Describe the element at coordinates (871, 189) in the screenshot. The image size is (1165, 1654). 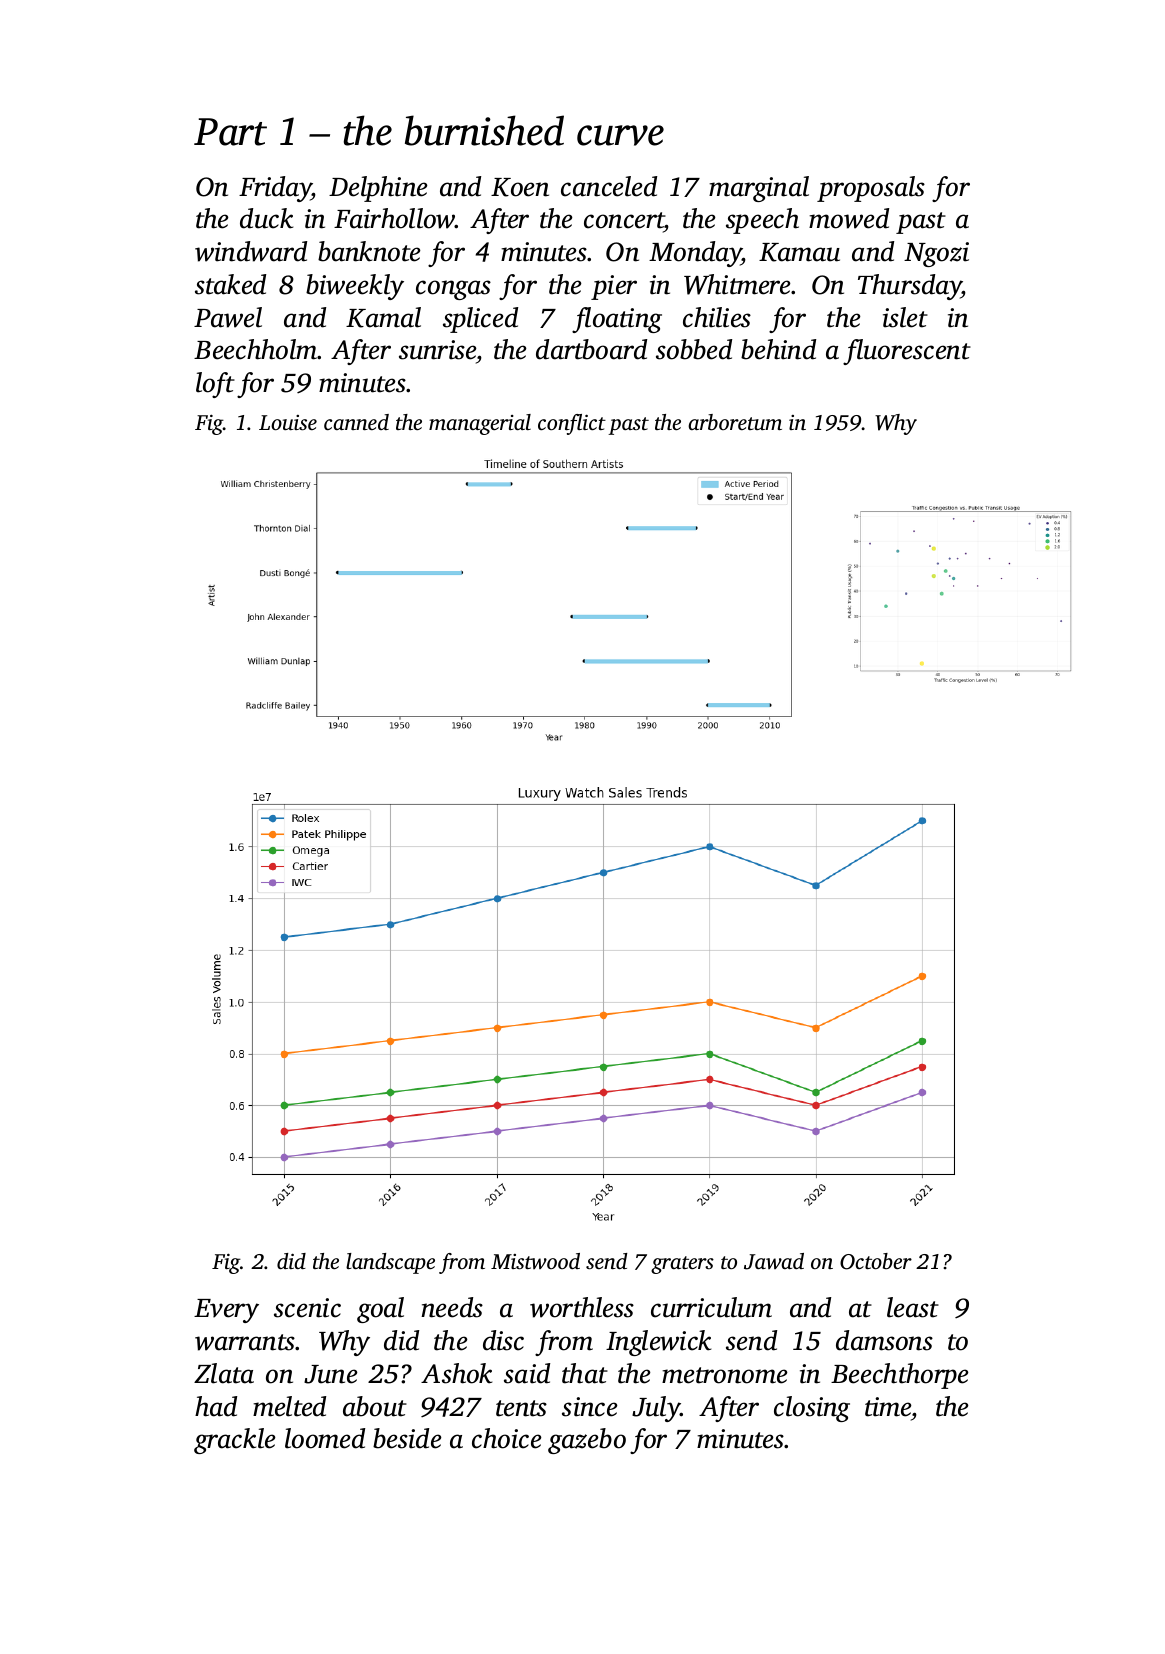
I see `proposals` at that location.
